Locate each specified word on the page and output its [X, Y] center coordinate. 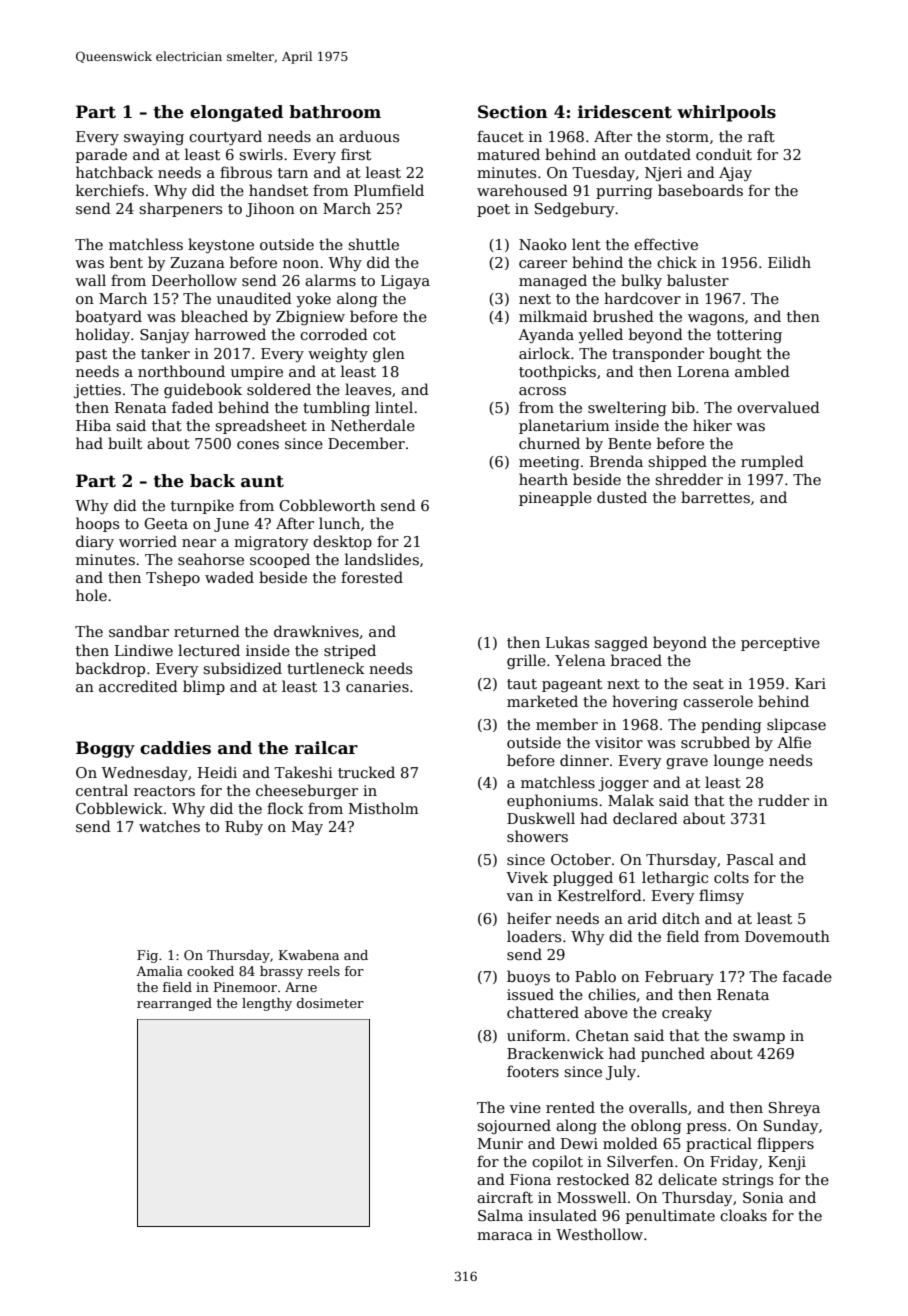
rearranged [174, 1004]
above [606, 1012]
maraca [505, 1236]
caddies [175, 748]
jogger [623, 784]
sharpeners [180, 209]
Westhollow [599, 1234]
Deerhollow [194, 280]
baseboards [700, 190]
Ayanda [546, 335]
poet [493, 210]
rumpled [772, 462]
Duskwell [541, 818]
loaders [534, 936]
